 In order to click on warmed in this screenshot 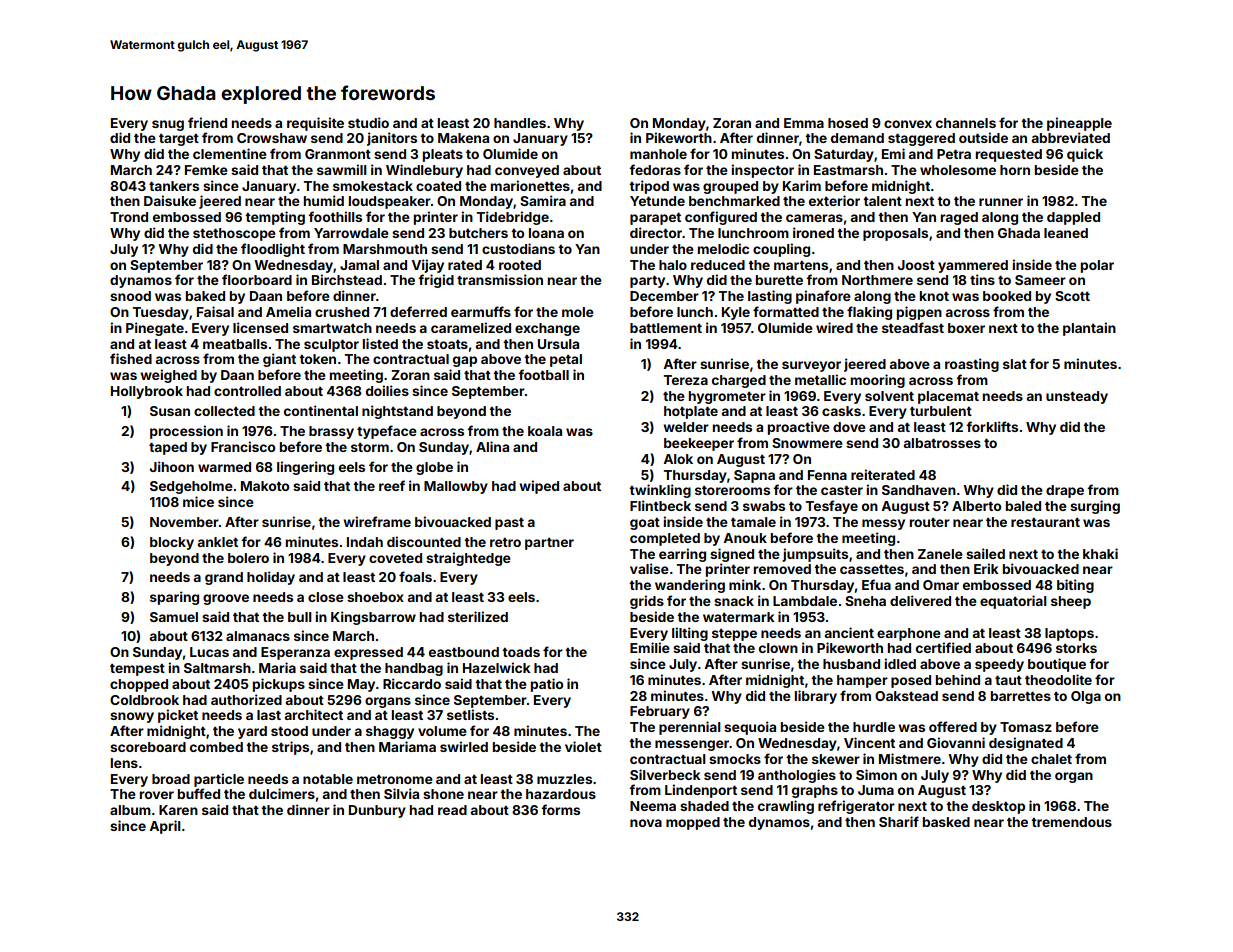, I will do `click(224, 467)`.
